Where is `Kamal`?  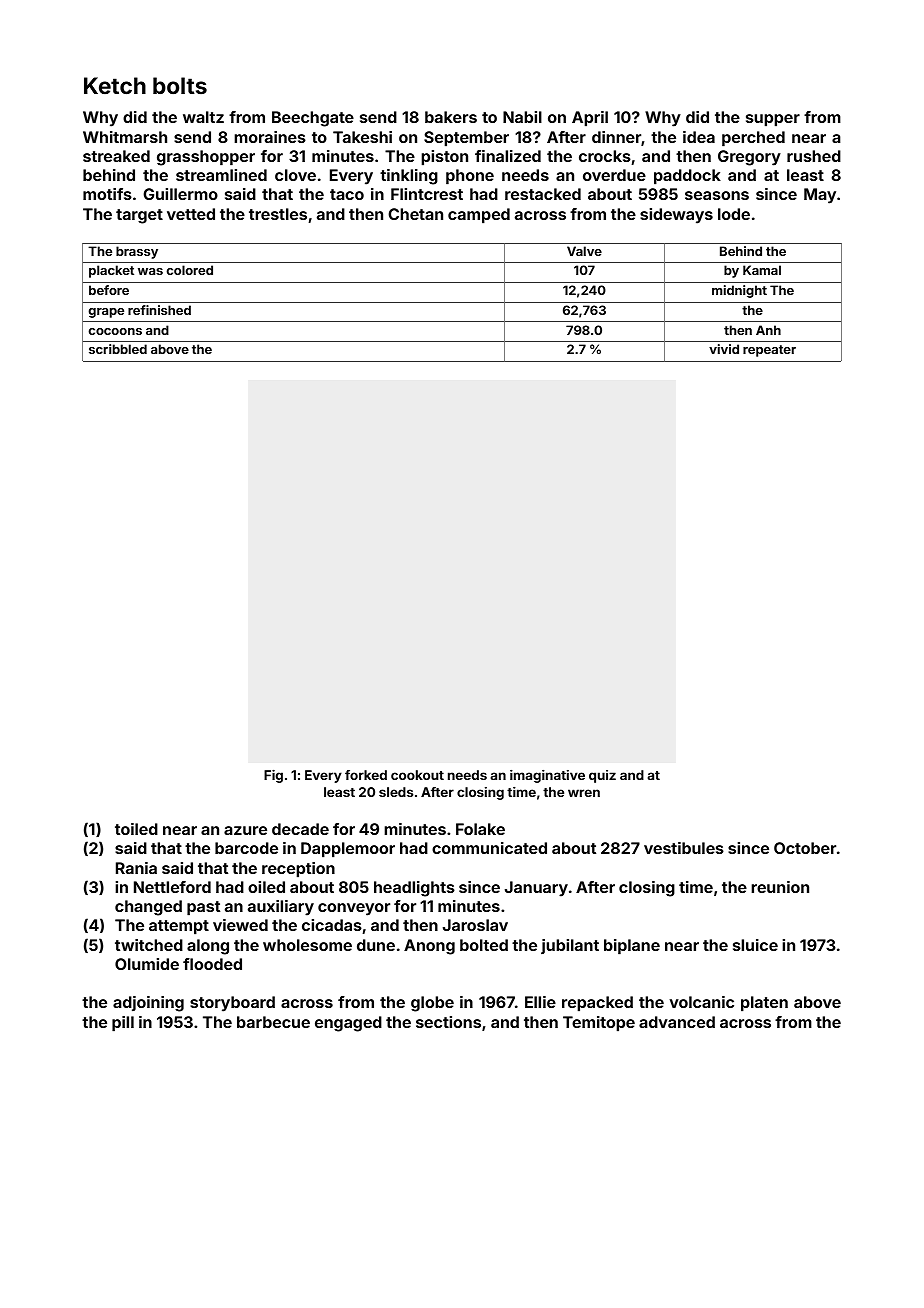
Kamal is located at coordinates (762, 270).
